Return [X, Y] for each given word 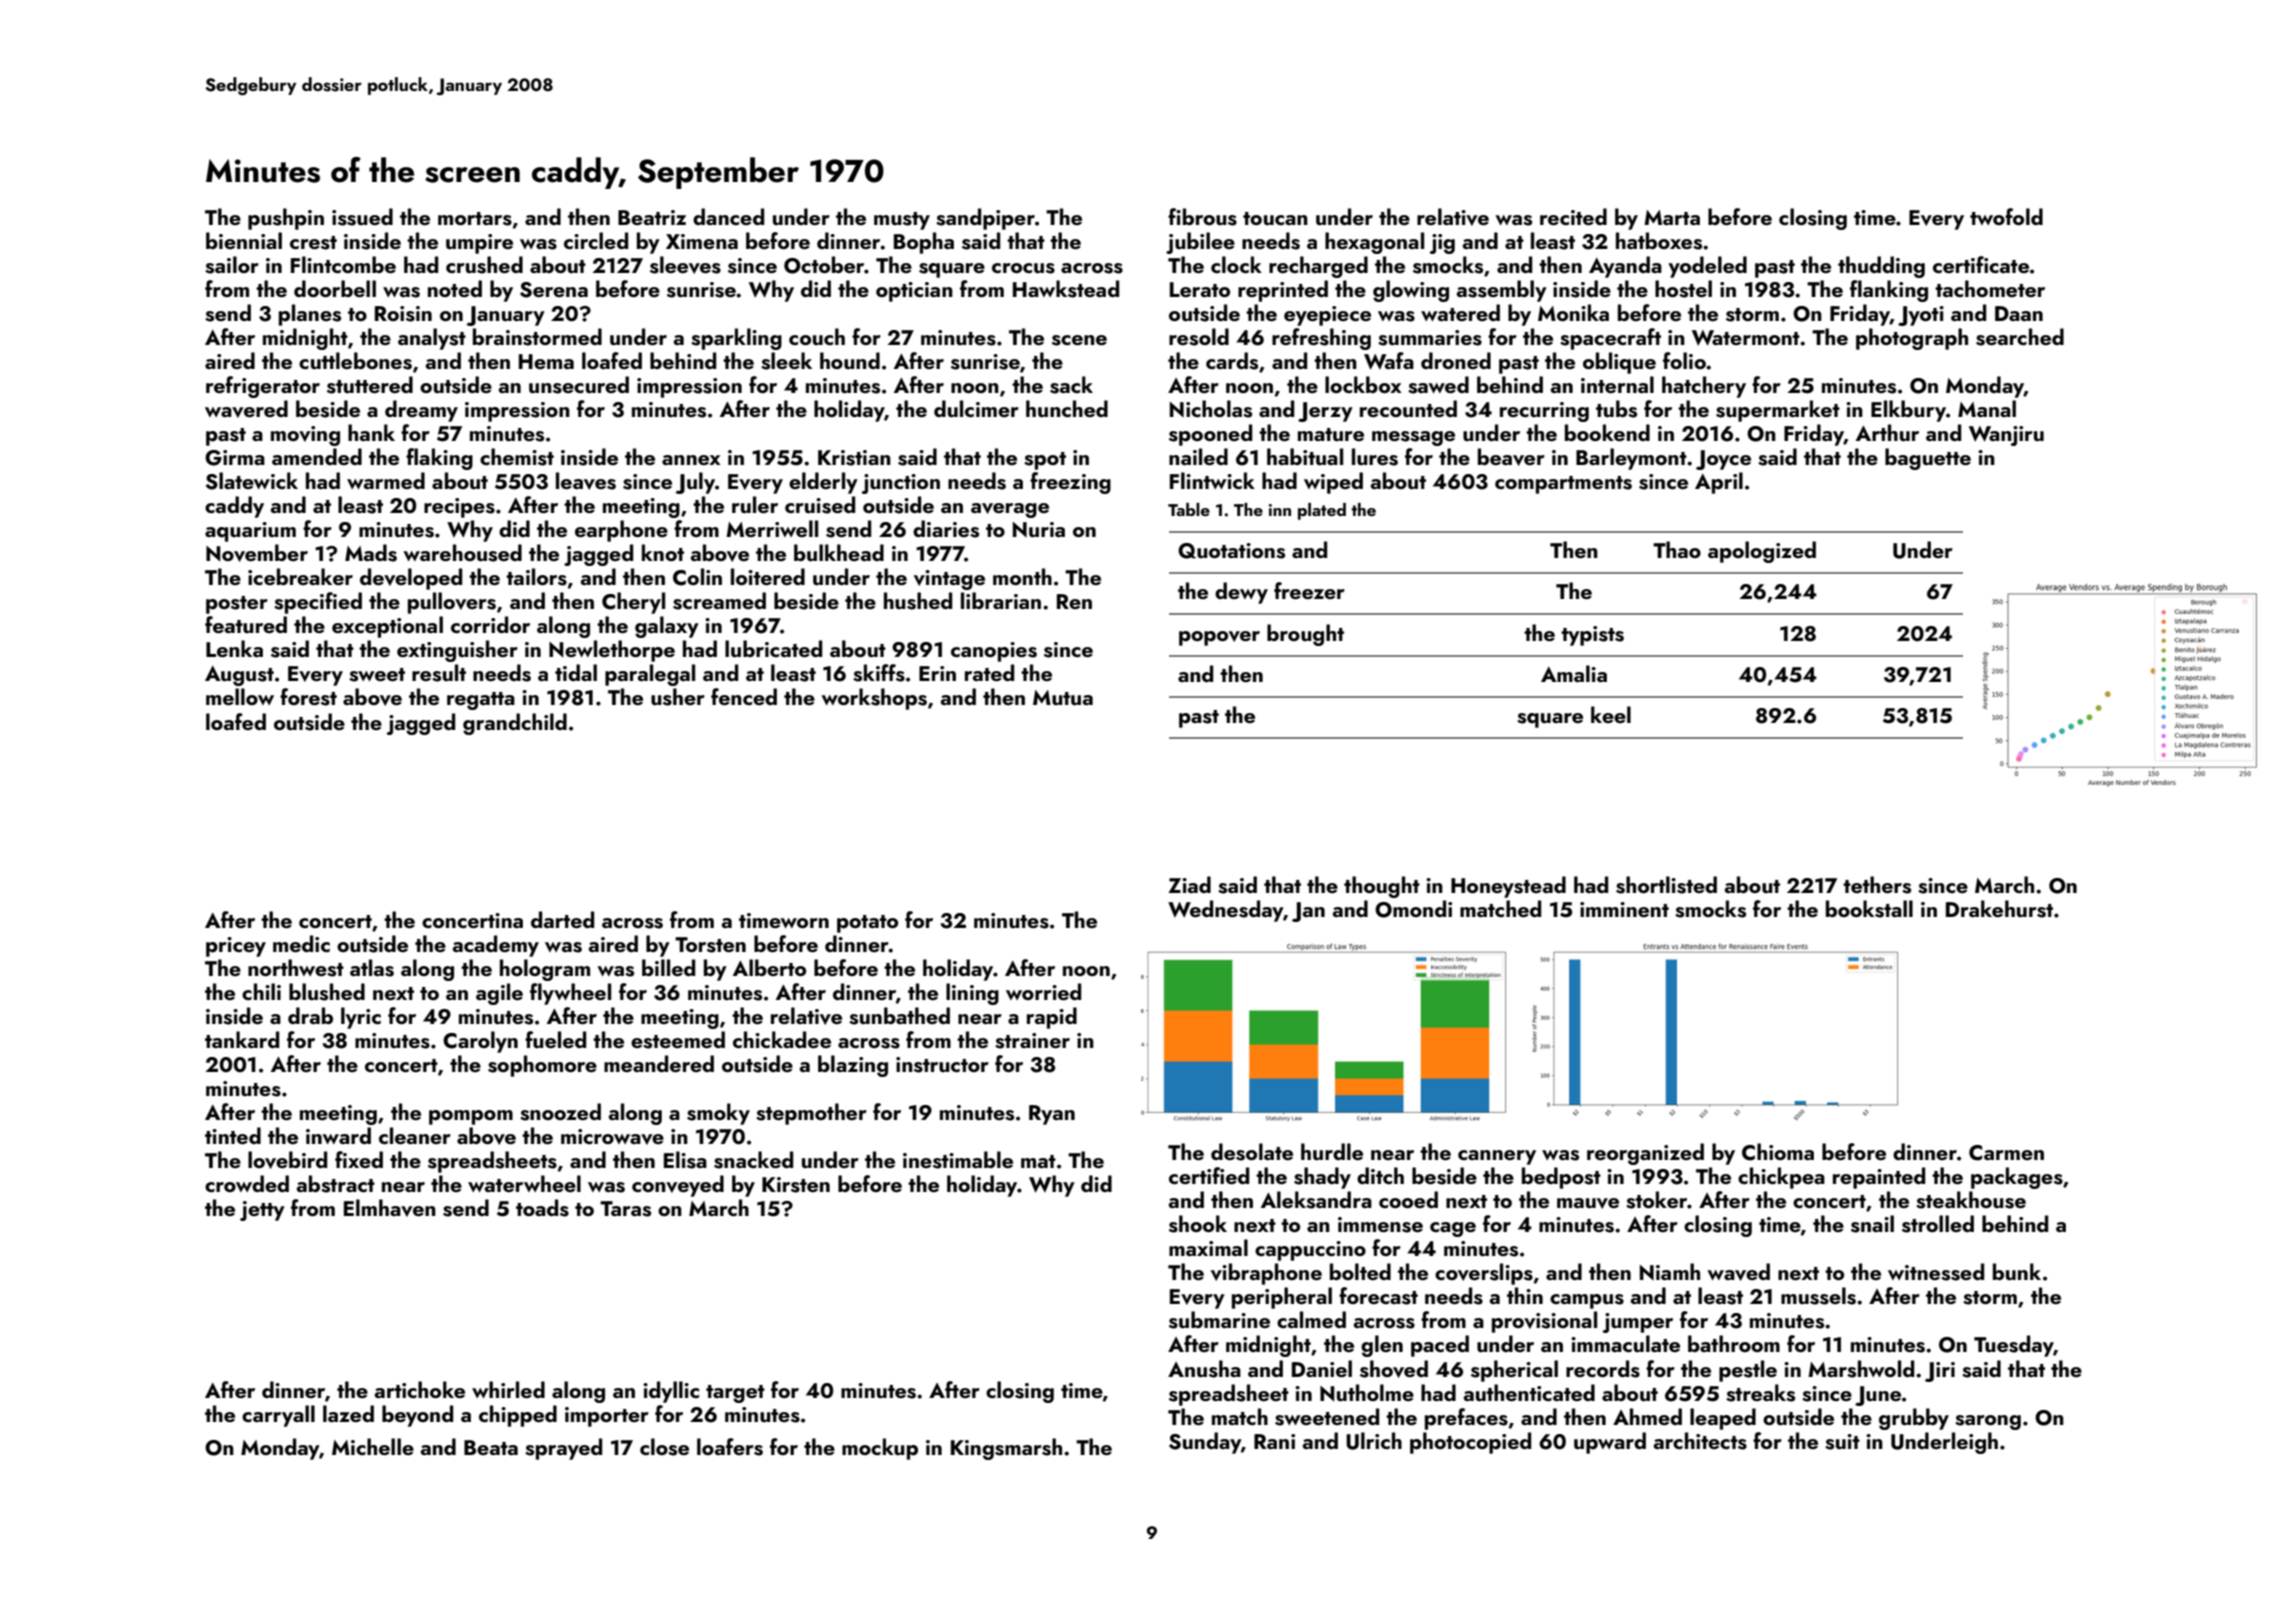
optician [914, 292]
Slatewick [252, 481]
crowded [247, 1183]
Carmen [2006, 1153]
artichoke [420, 1389]
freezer [1309, 590]
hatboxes [1659, 241]
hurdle [1332, 1151]
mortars [475, 219]
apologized [1762, 552]
